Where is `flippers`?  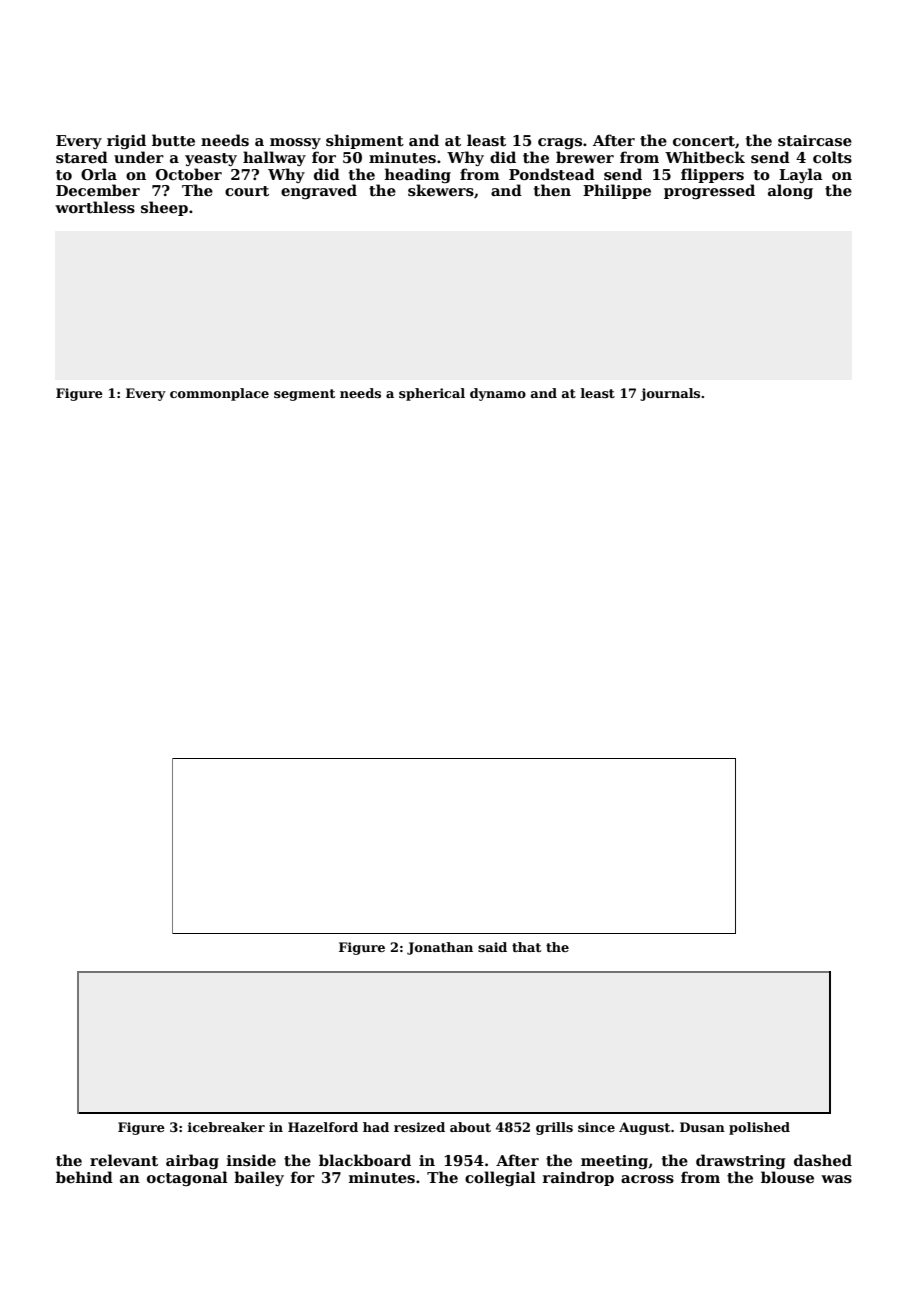 flippers is located at coordinates (712, 175).
